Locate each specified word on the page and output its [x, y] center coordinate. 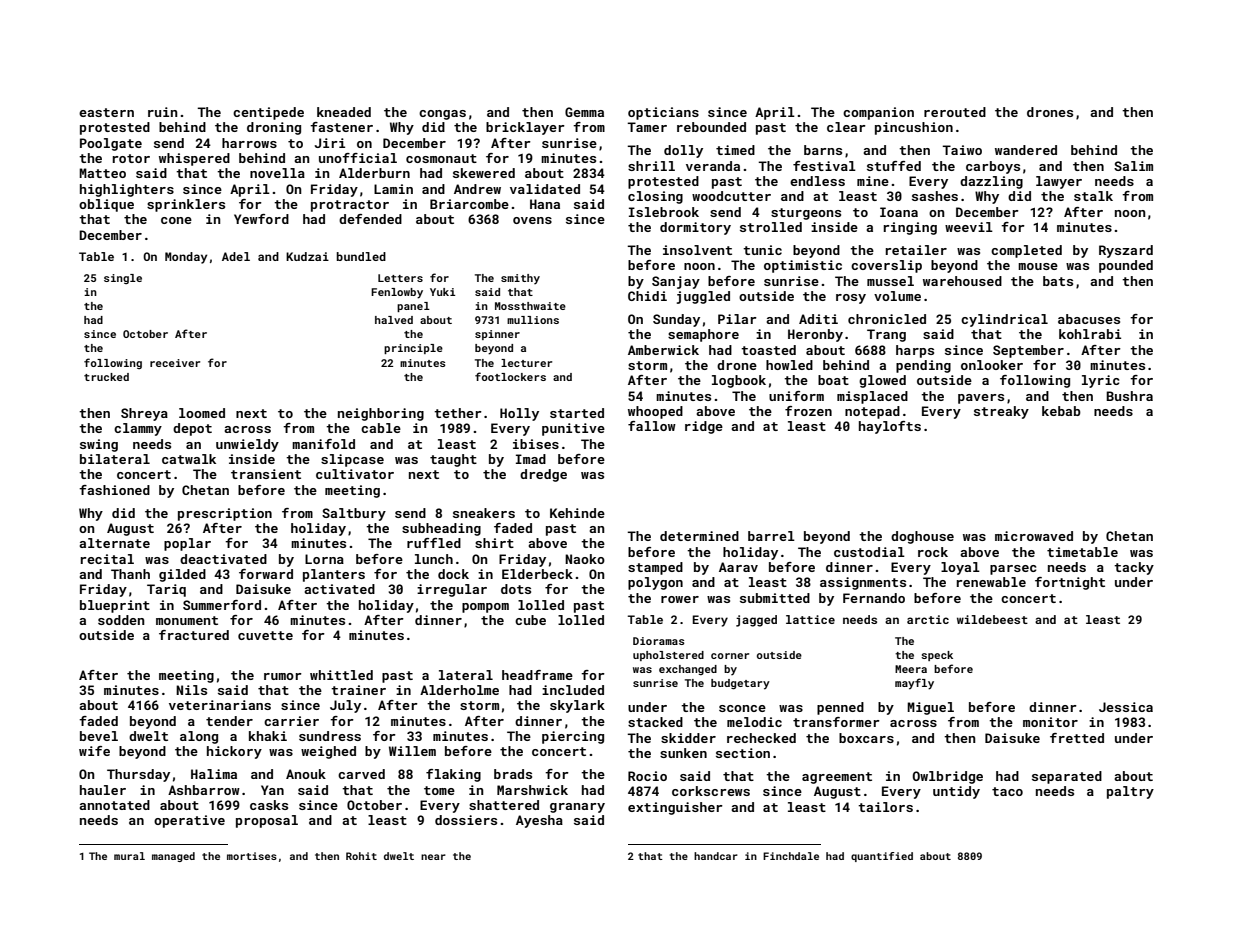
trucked [106, 377]
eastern [106, 112]
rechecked [761, 738]
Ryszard [1126, 251]
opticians [663, 113]
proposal [267, 821]
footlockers [510, 376]
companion [878, 113]
